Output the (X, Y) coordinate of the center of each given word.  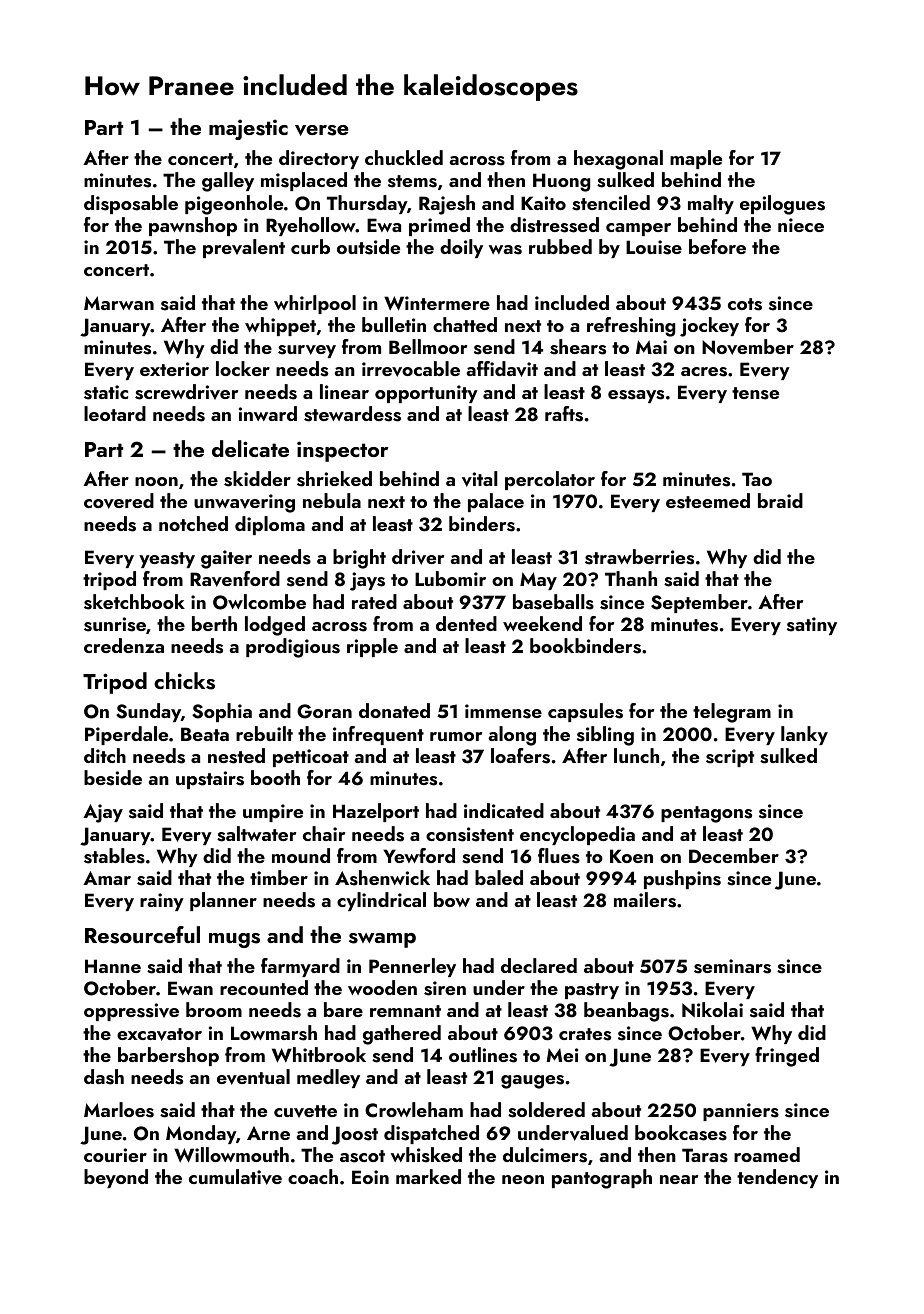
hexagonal (618, 160)
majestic (248, 129)
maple (696, 159)
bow (452, 899)
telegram (732, 713)
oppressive (131, 1012)
